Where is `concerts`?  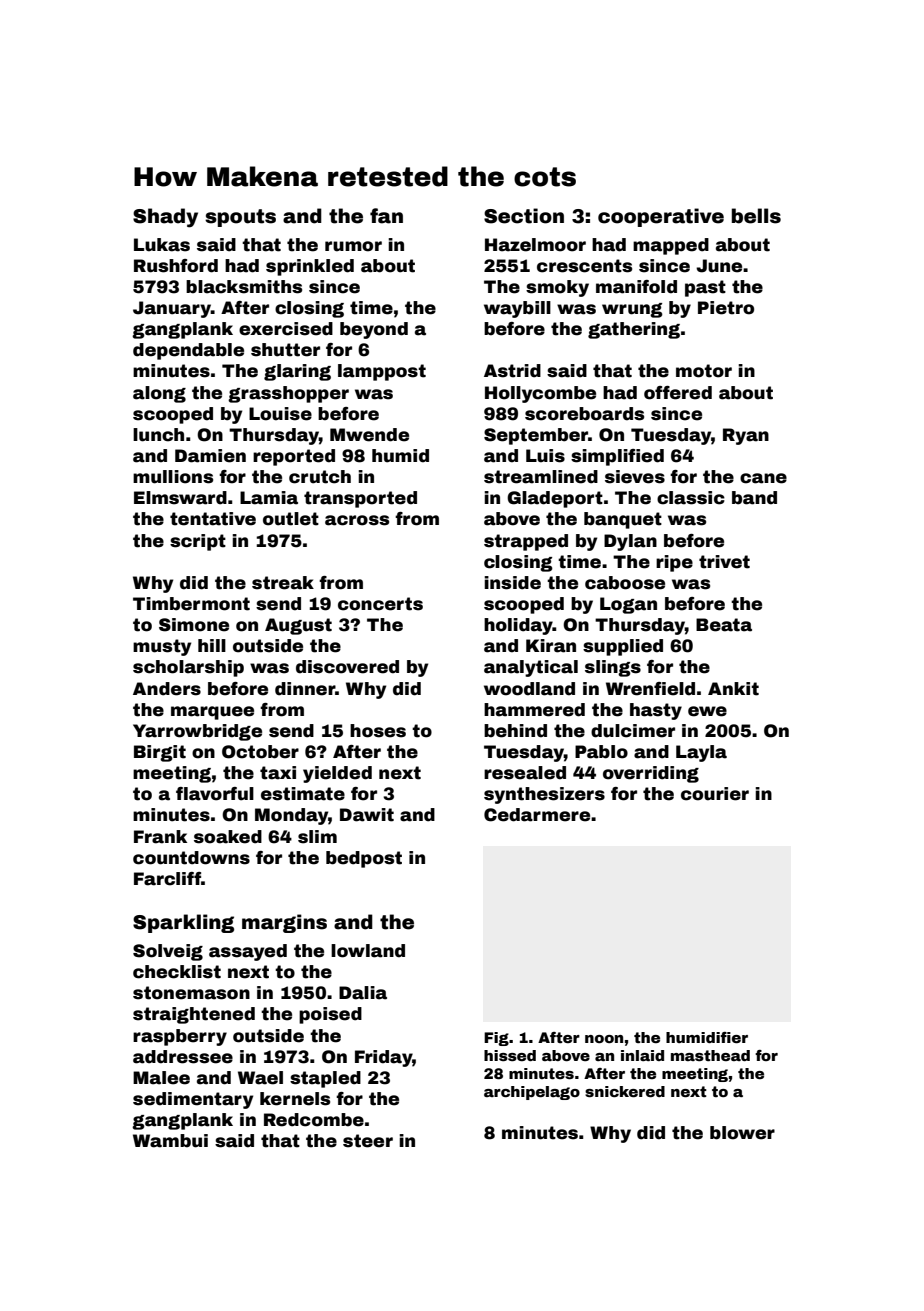
concerts is located at coordinates (380, 604).
